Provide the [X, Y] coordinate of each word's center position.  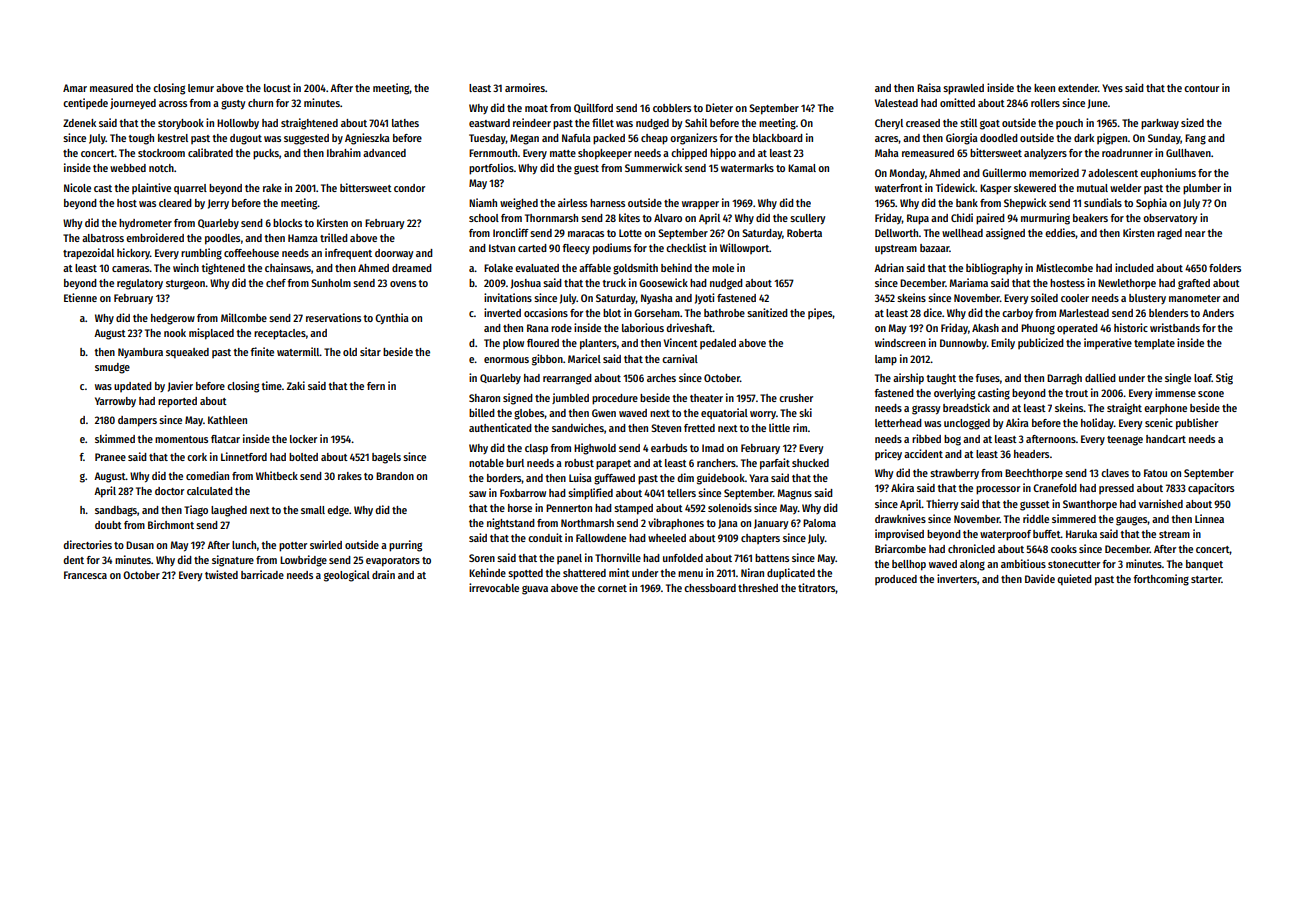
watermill [298, 351]
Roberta [804, 233]
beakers [1090, 218]
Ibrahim [344, 152]
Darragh [1064, 379]
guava [535, 590]
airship [908, 379]
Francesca [85, 575]
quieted [1074, 579]
